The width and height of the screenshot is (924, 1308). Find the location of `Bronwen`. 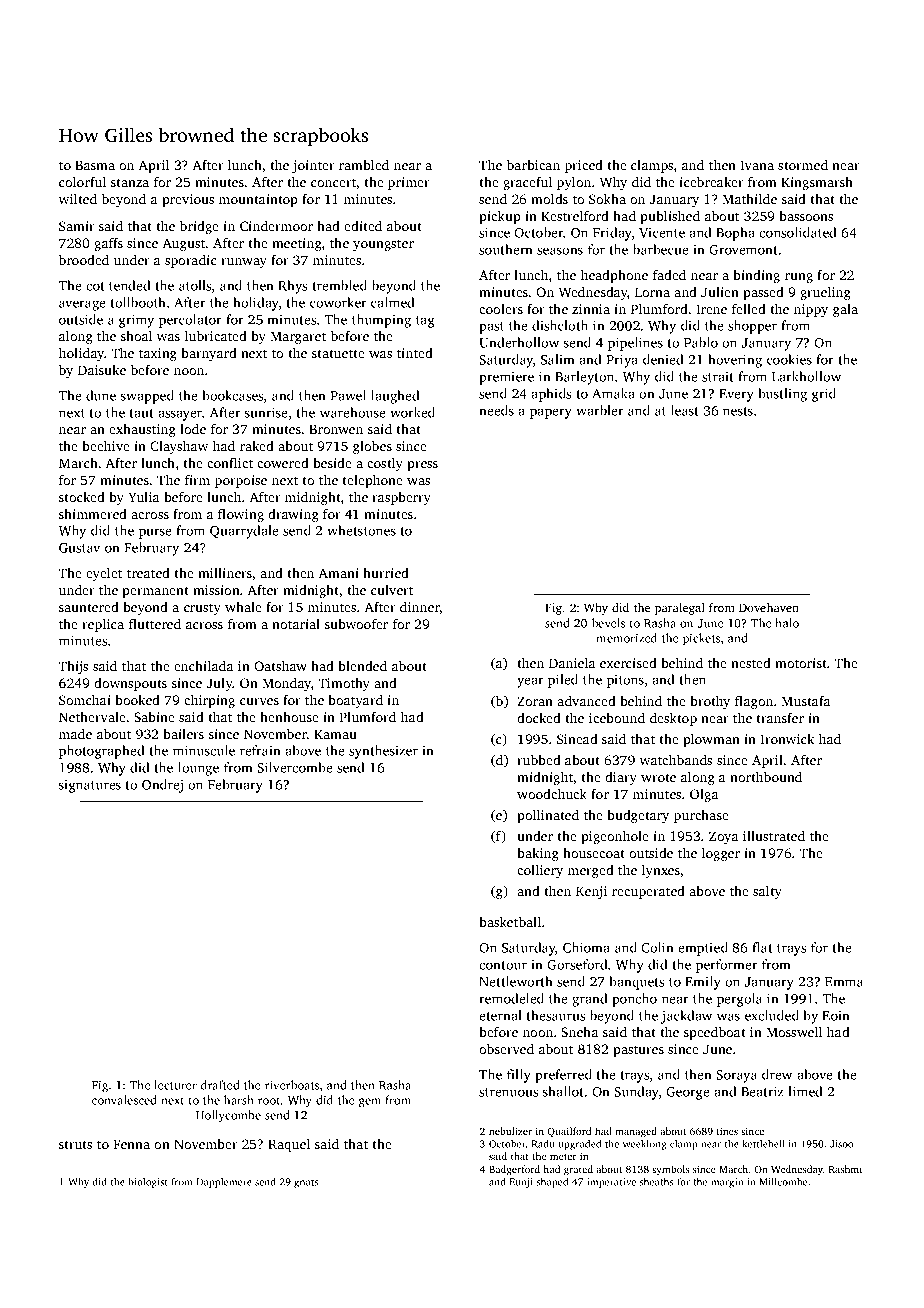

Bronwen is located at coordinates (336, 429).
